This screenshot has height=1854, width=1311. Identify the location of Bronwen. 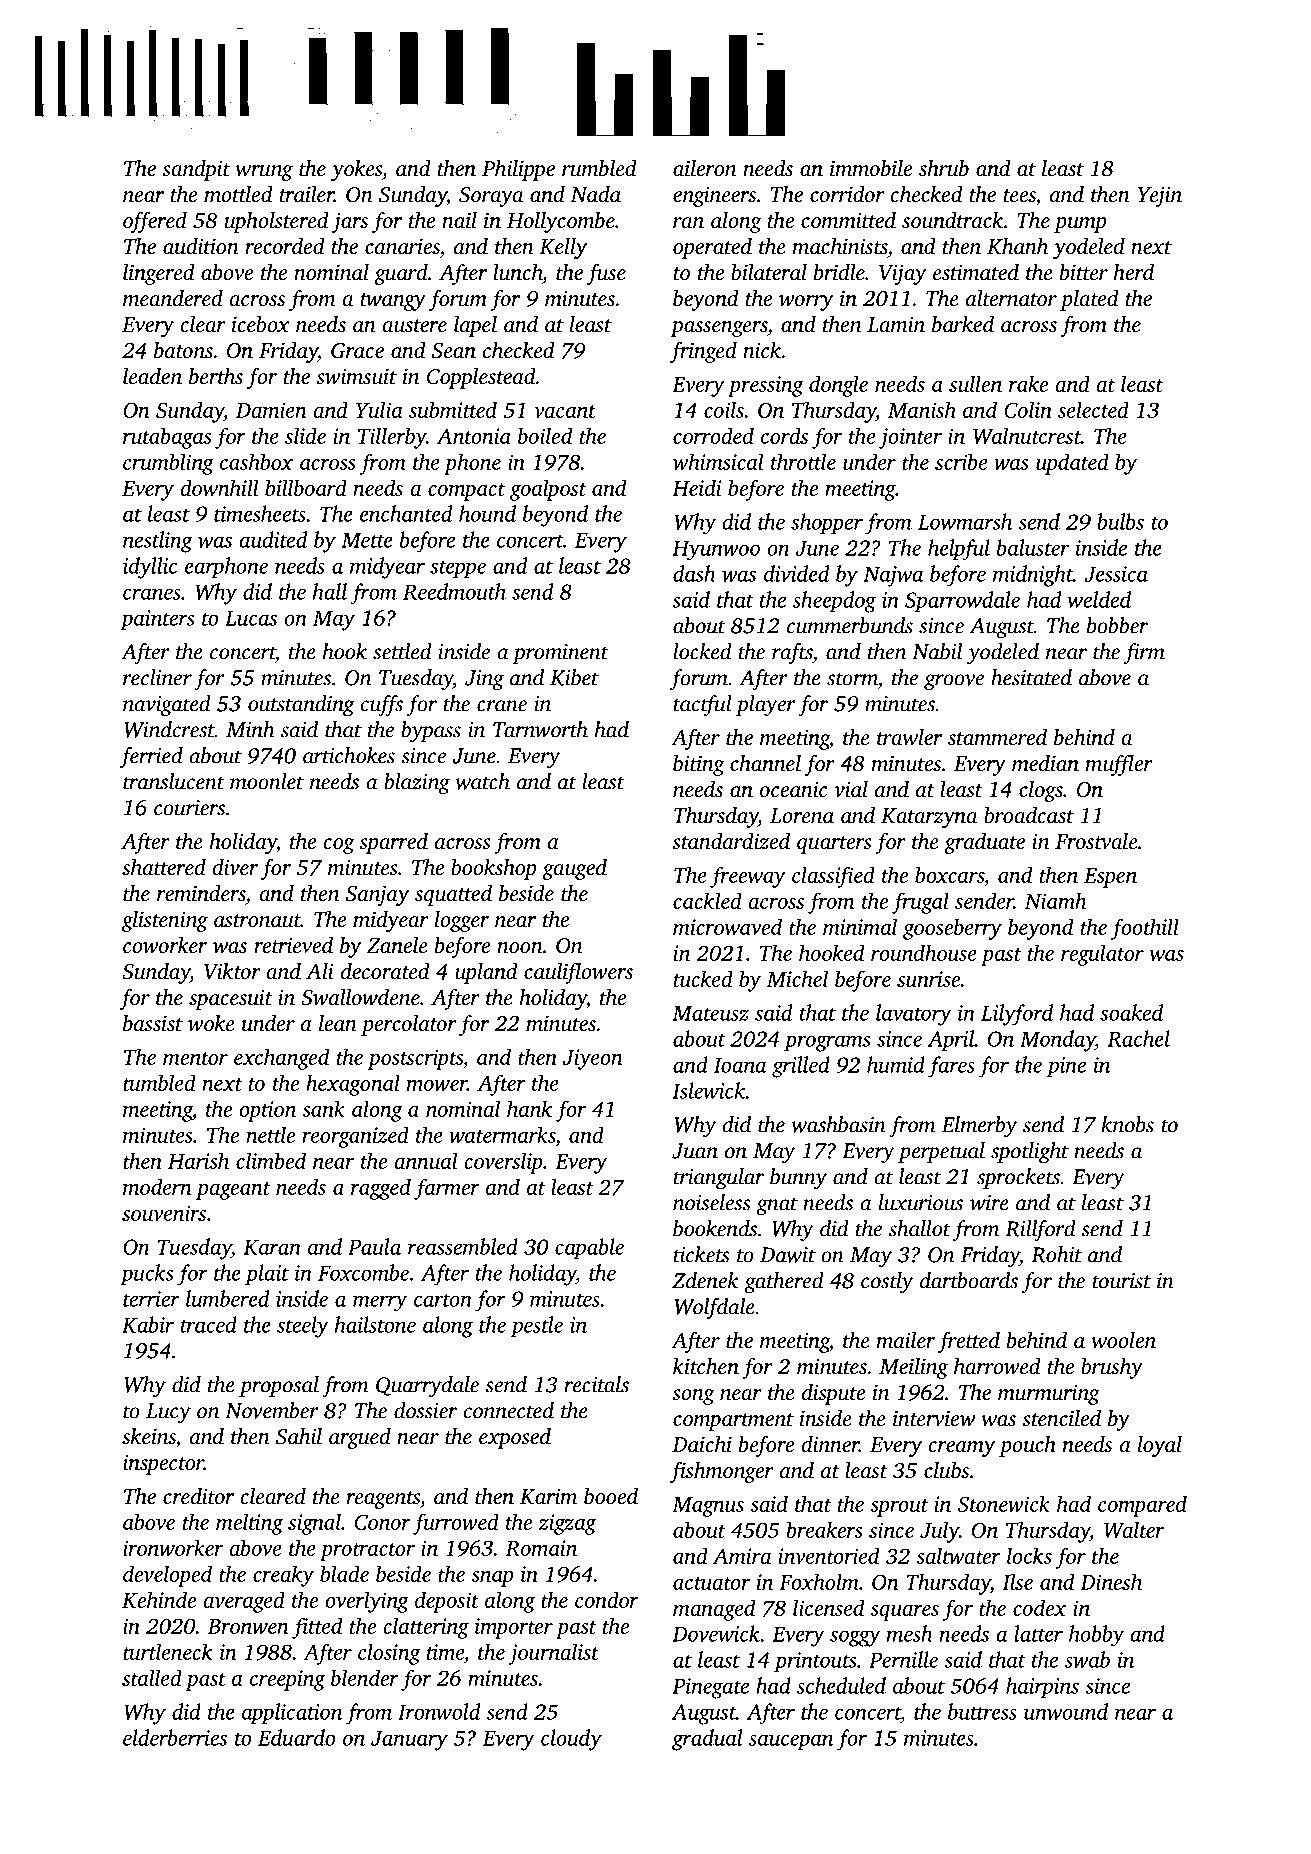
(248, 1626).
